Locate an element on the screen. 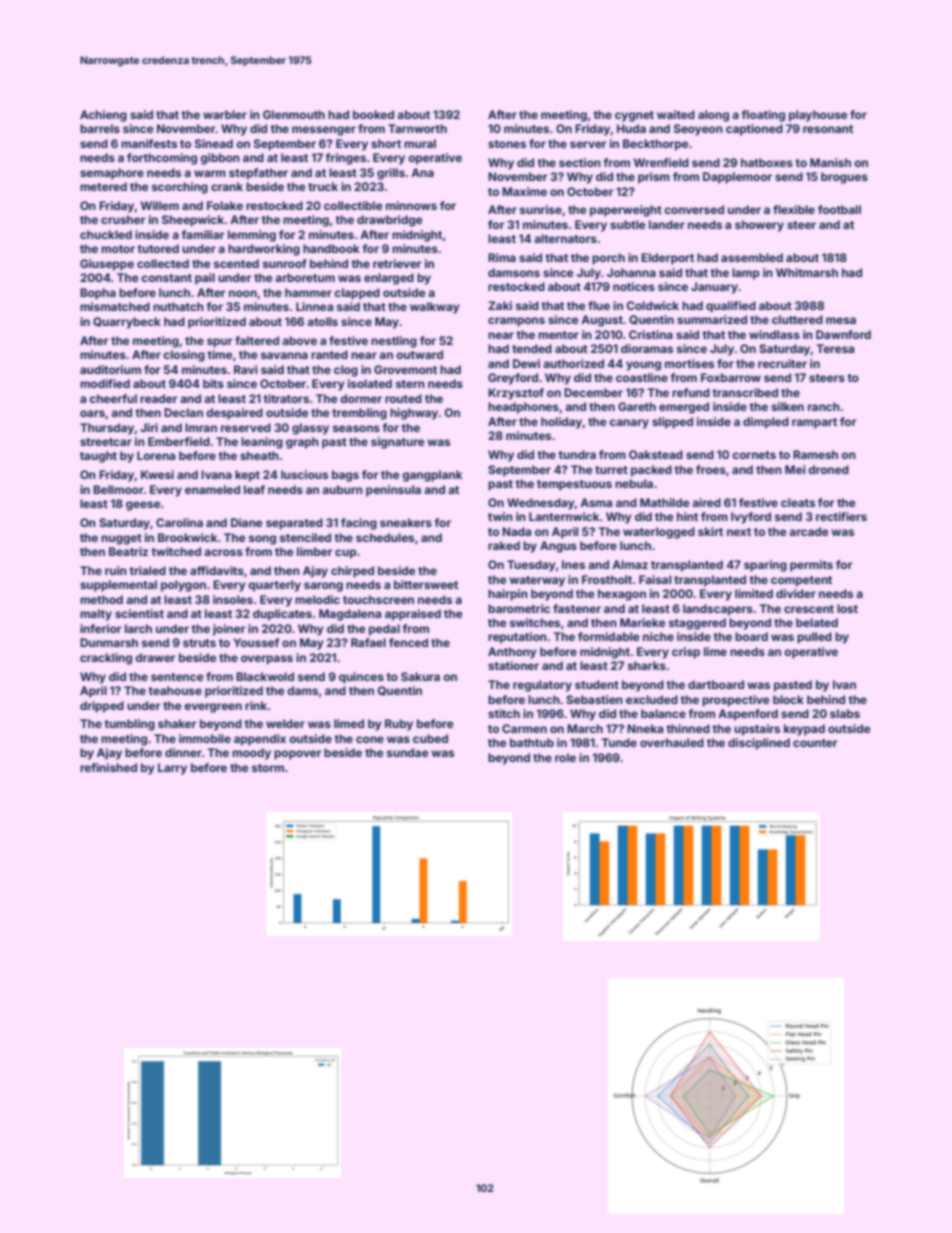 Image resolution: width=952 pixels, height=1233 pixels. noon is located at coordinates (243, 293).
